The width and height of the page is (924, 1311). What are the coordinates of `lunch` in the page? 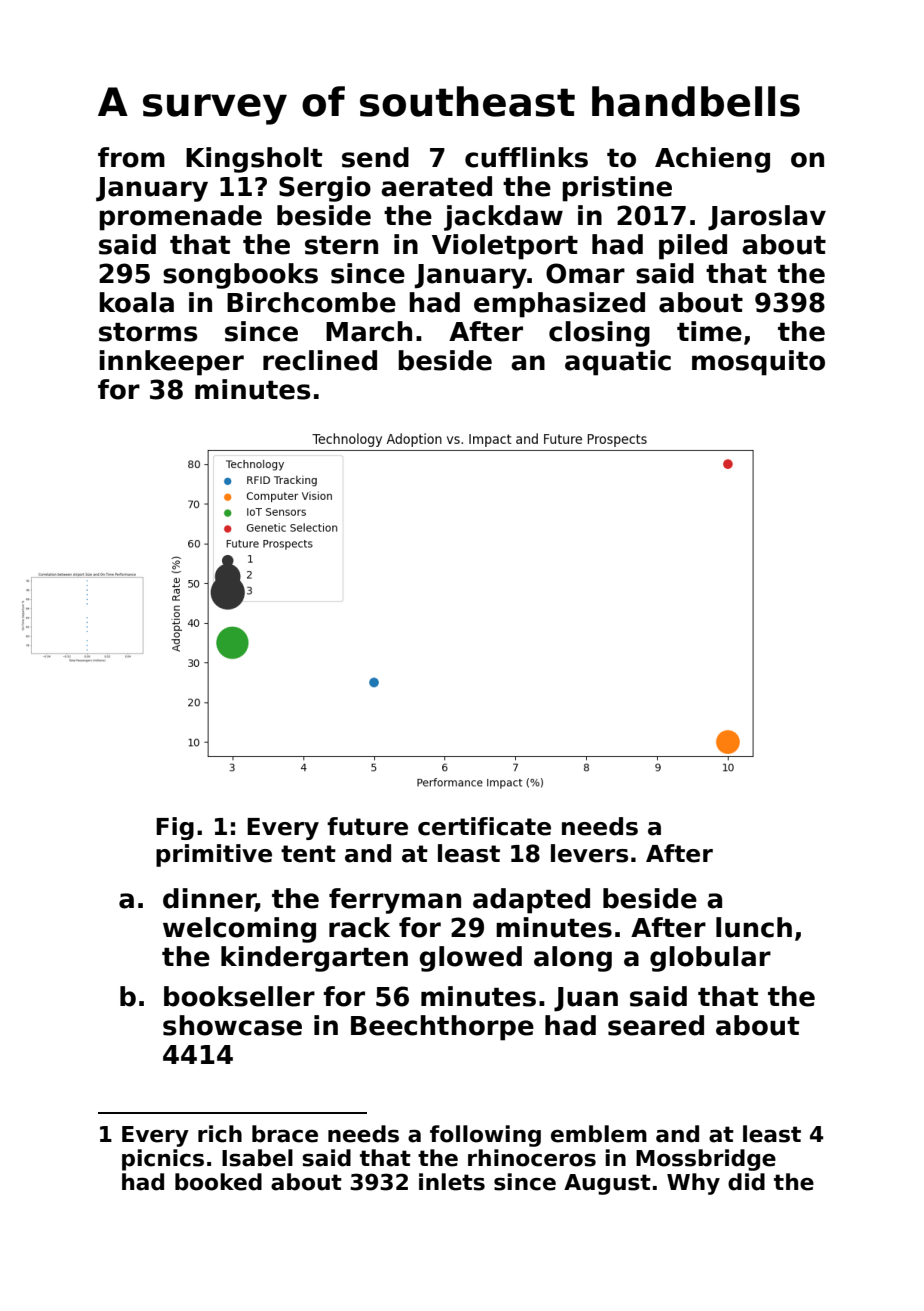 It's located at (754, 927).
